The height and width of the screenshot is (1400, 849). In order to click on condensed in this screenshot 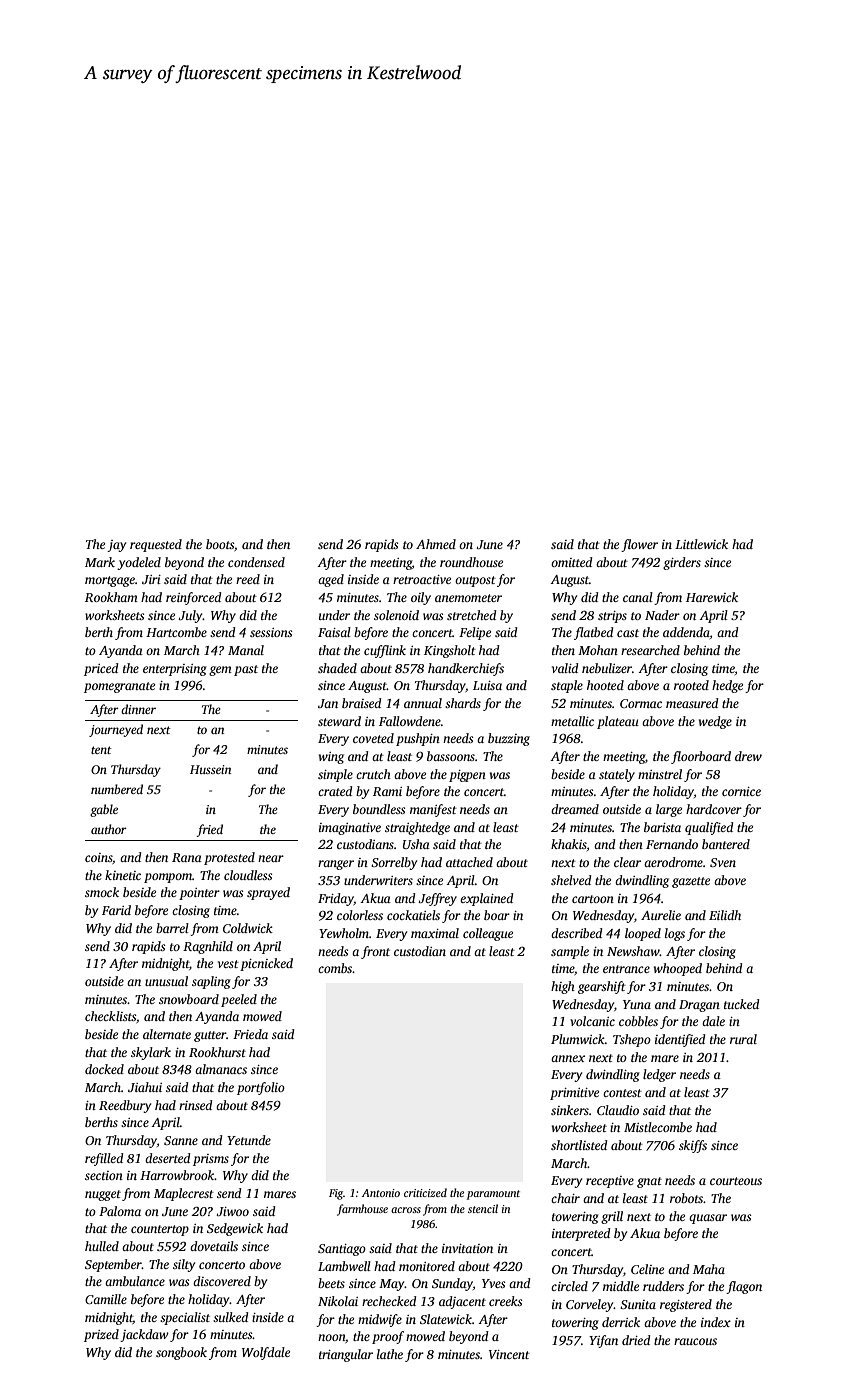, I will do `click(256, 562)`.
